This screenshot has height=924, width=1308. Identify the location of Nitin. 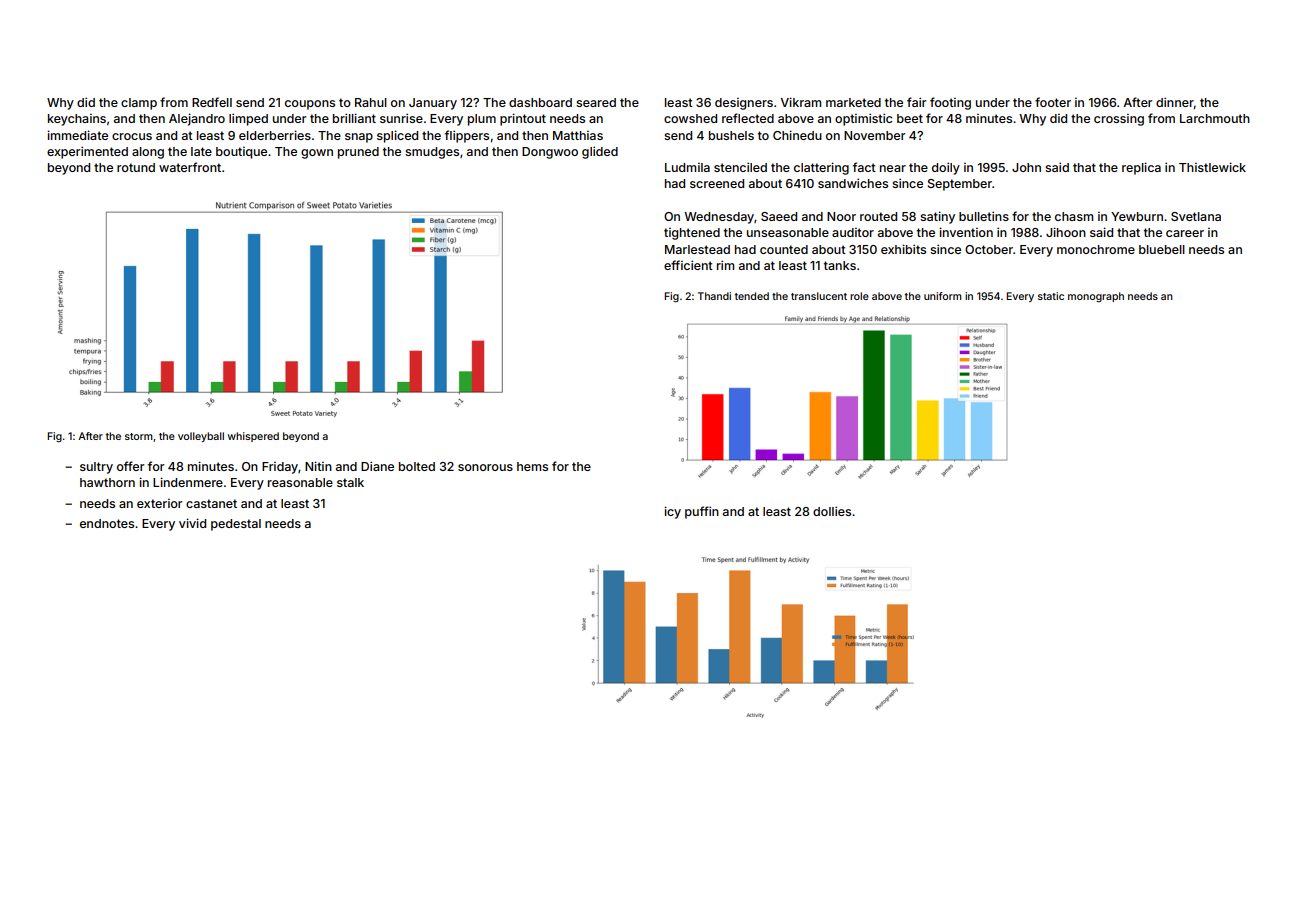
(318, 466).
